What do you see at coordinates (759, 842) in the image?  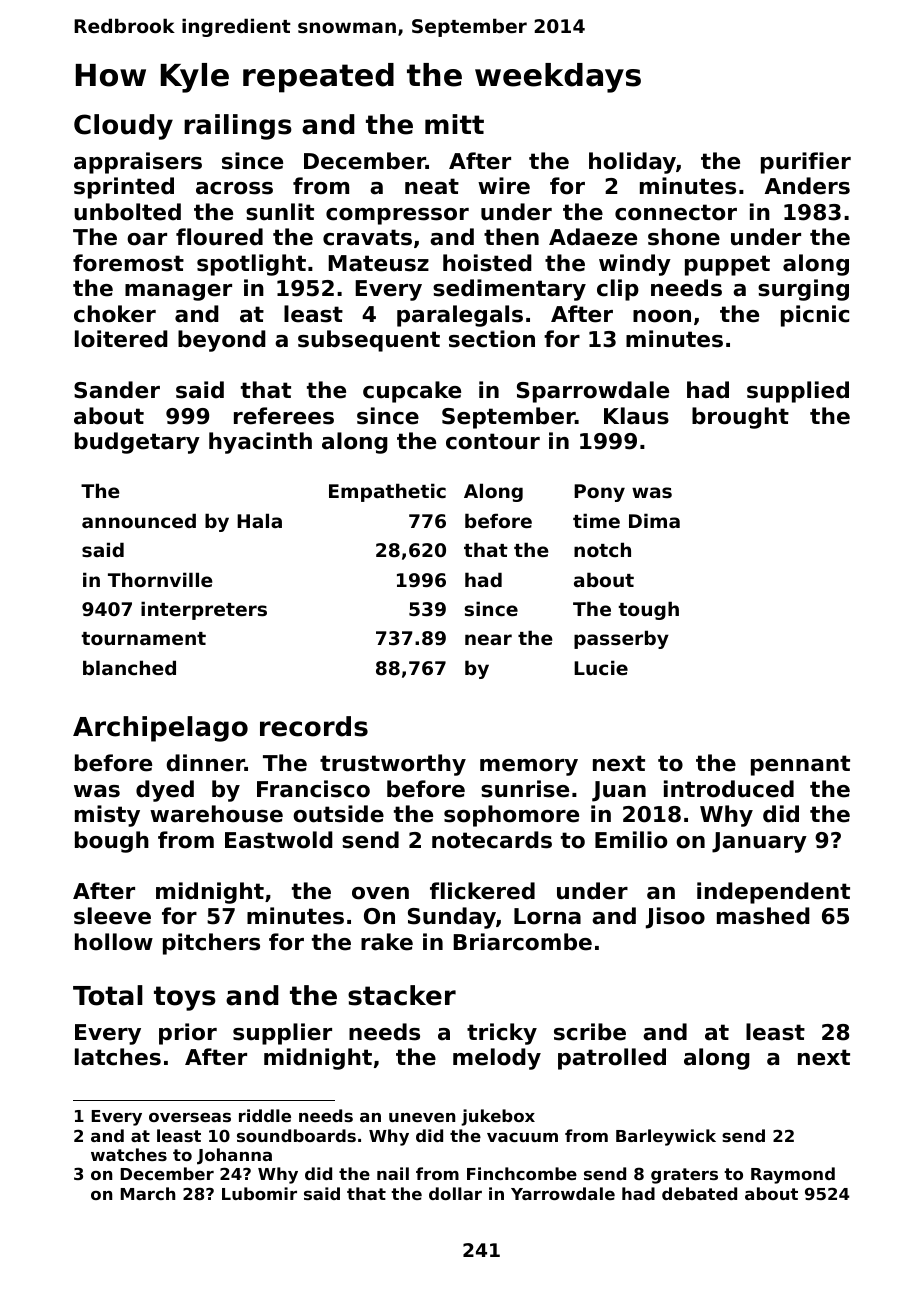 I see `January` at bounding box center [759, 842].
